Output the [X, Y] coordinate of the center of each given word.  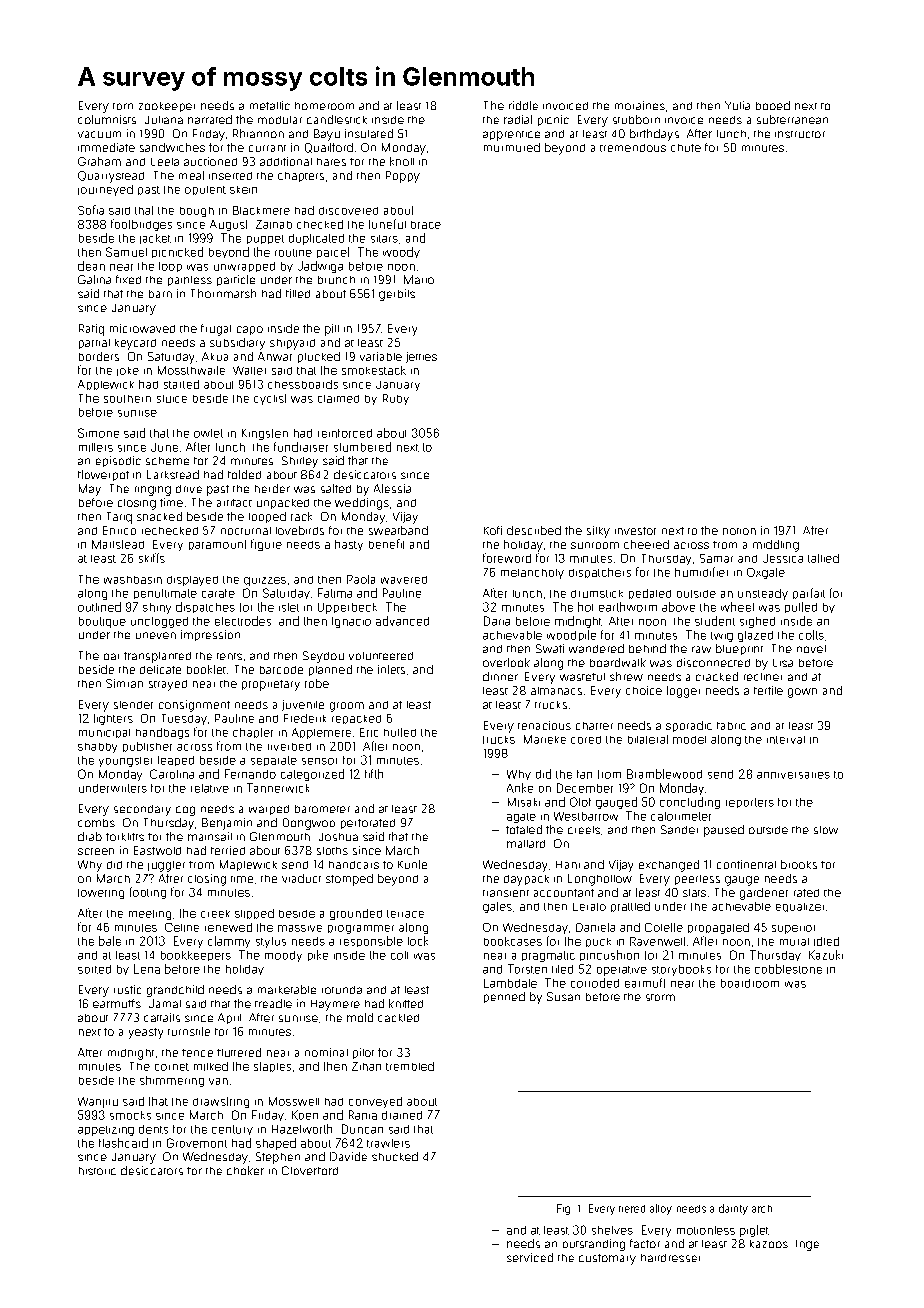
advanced [402, 621]
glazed [755, 636]
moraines [640, 105]
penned [504, 997]
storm [660, 997]
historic [97, 1171]
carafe [218, 593]
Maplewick [248, 865]
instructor [800, 134]
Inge [807, 1245]
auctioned [210, 161]
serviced [530, 1257]
